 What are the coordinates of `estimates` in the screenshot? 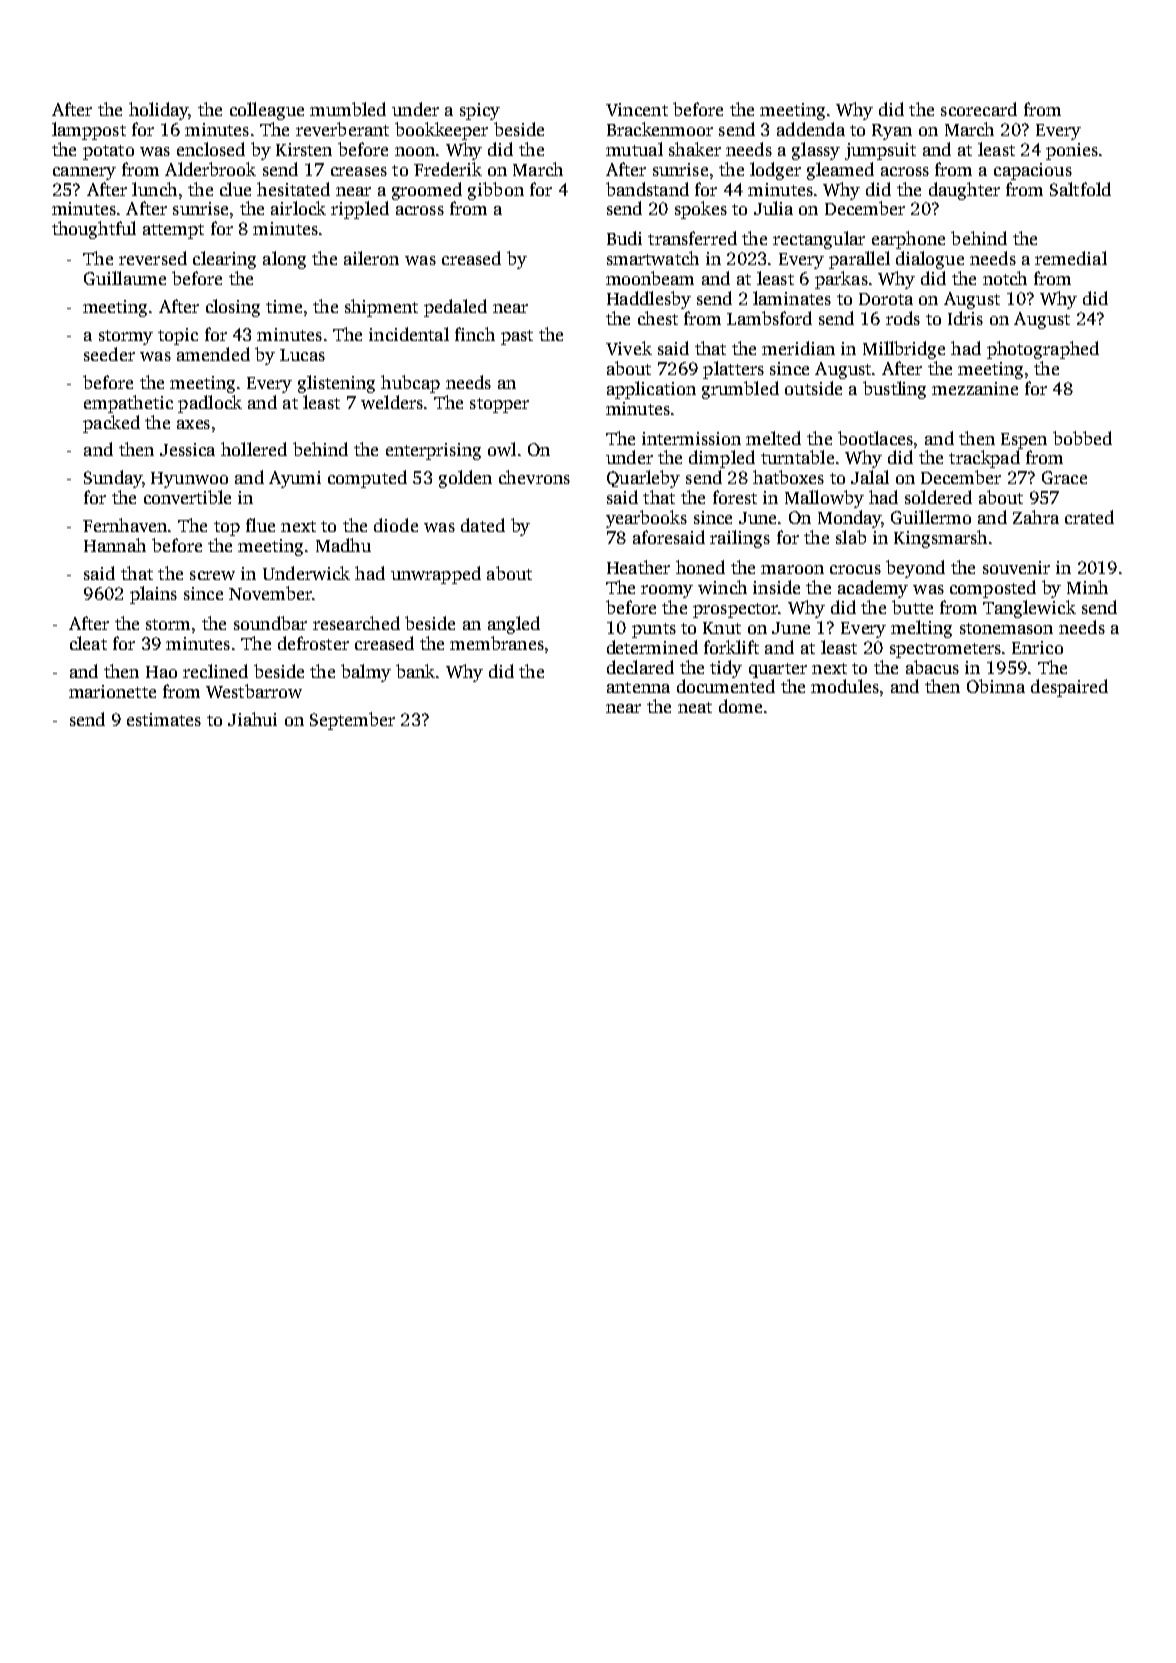 It's located at (164, 719).
